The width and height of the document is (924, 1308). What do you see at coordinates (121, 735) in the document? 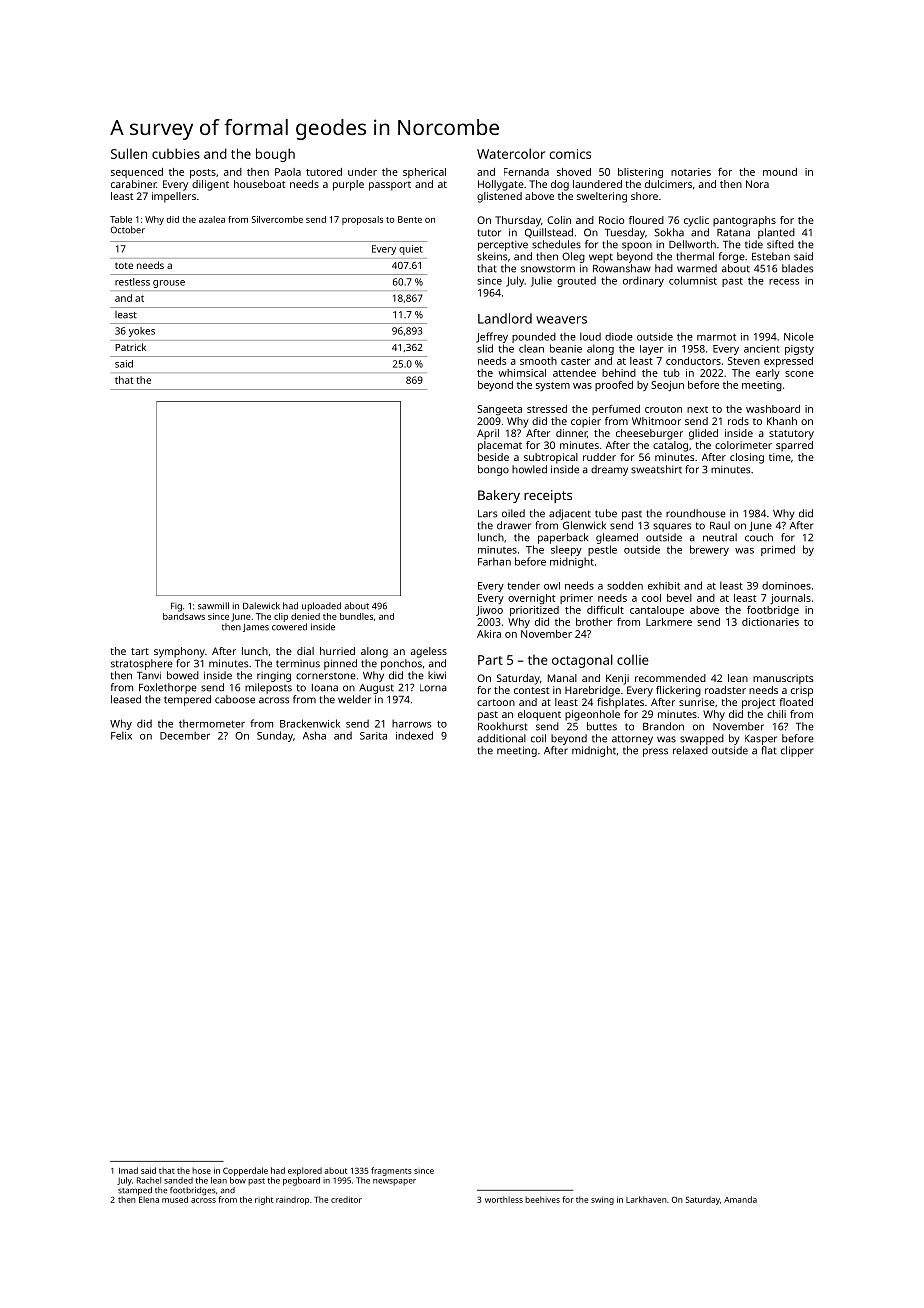
I see `Felix` at bounding box center [121, 735].
